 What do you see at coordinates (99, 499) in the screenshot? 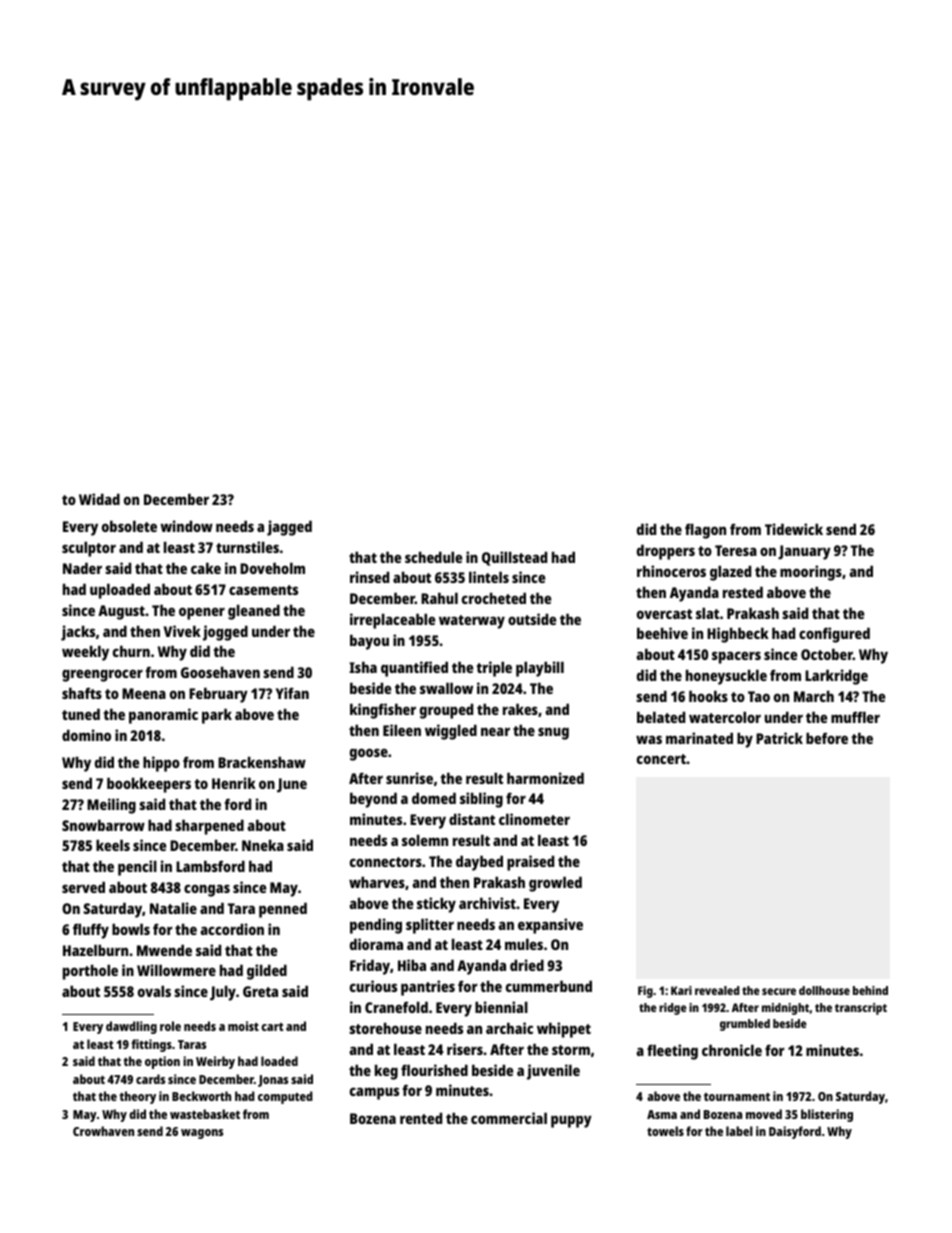
I see `Widad` at bounding box center [99, 499].
